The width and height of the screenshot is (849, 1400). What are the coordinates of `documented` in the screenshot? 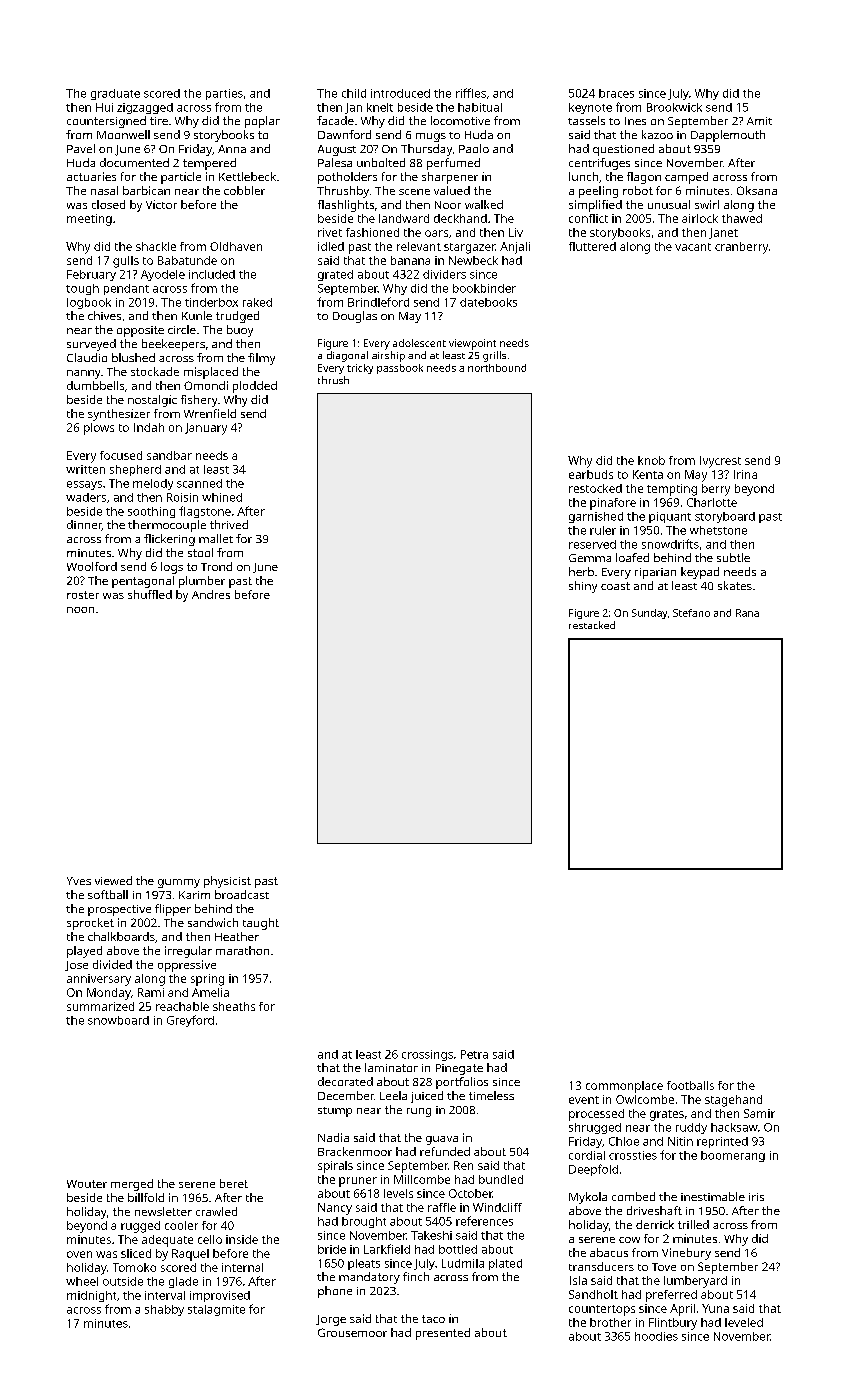 It's located at (134, 162).
